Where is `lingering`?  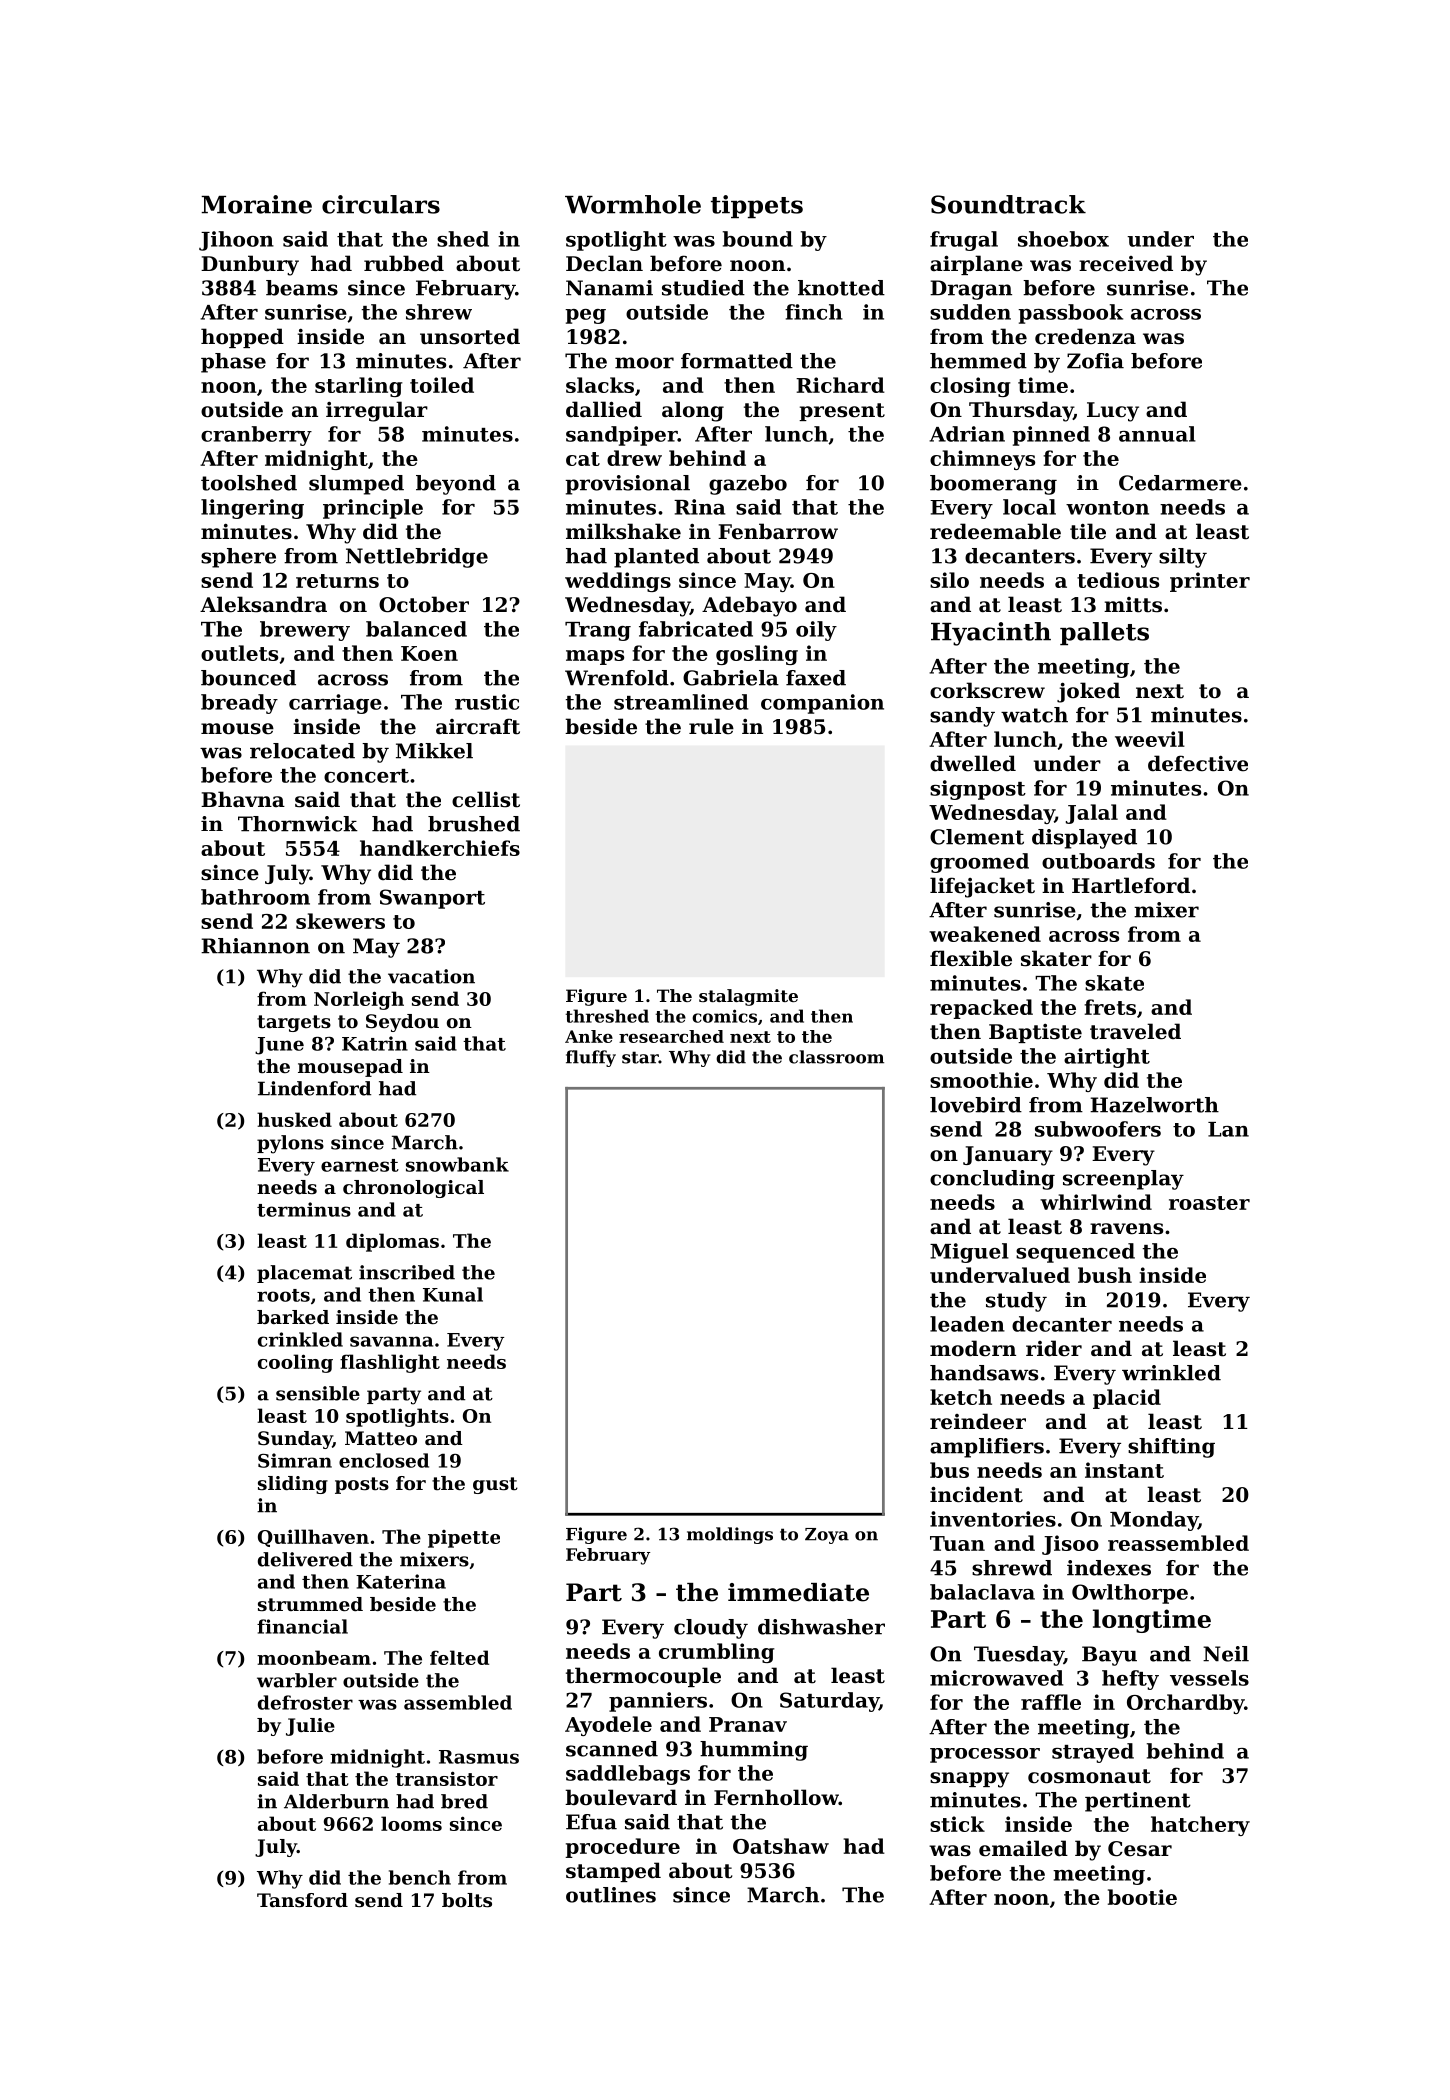
lingering is located at coordinates (252, 509).
